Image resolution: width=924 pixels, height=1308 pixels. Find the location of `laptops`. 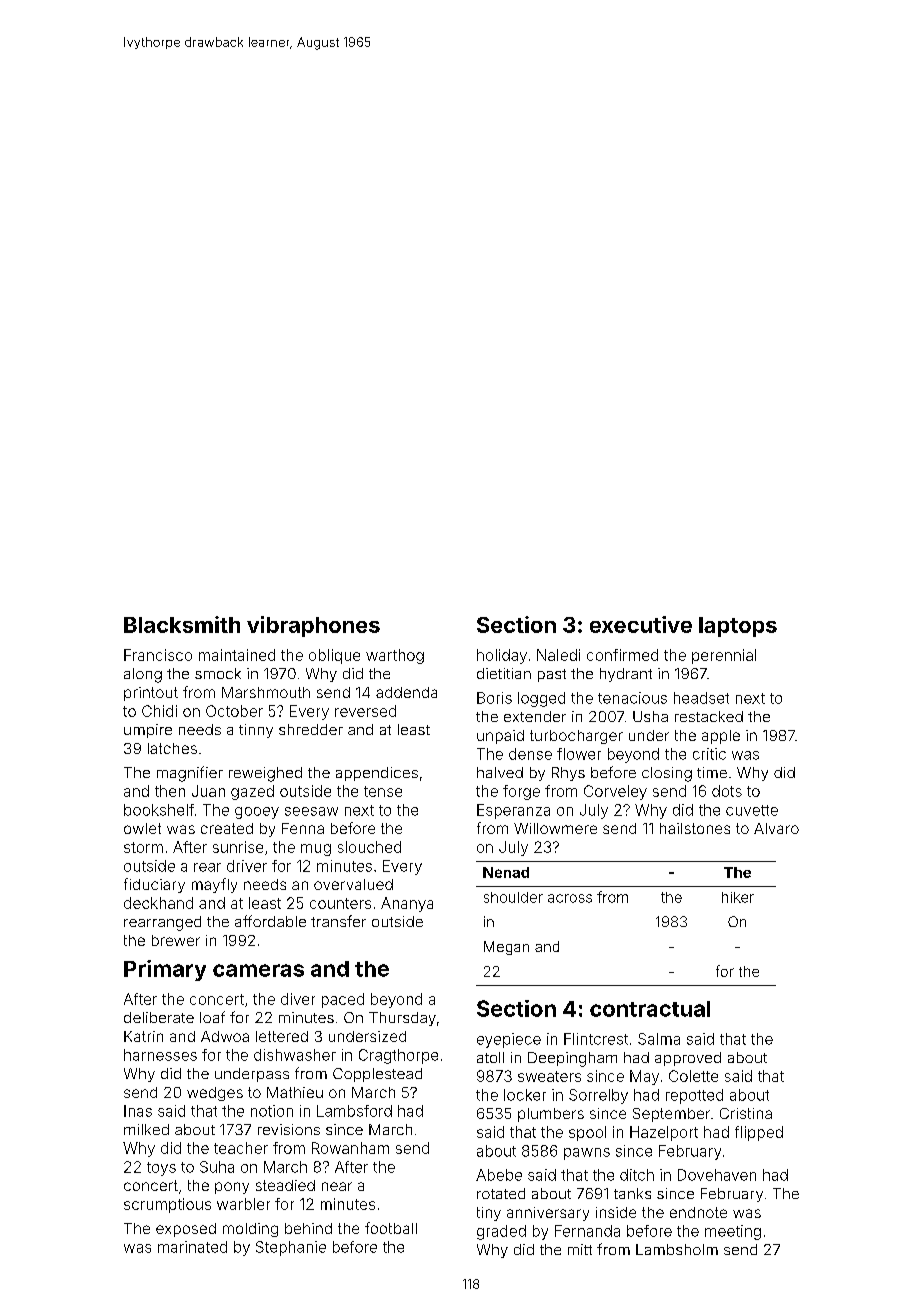

laptops is located at coordinates (738, 627).
